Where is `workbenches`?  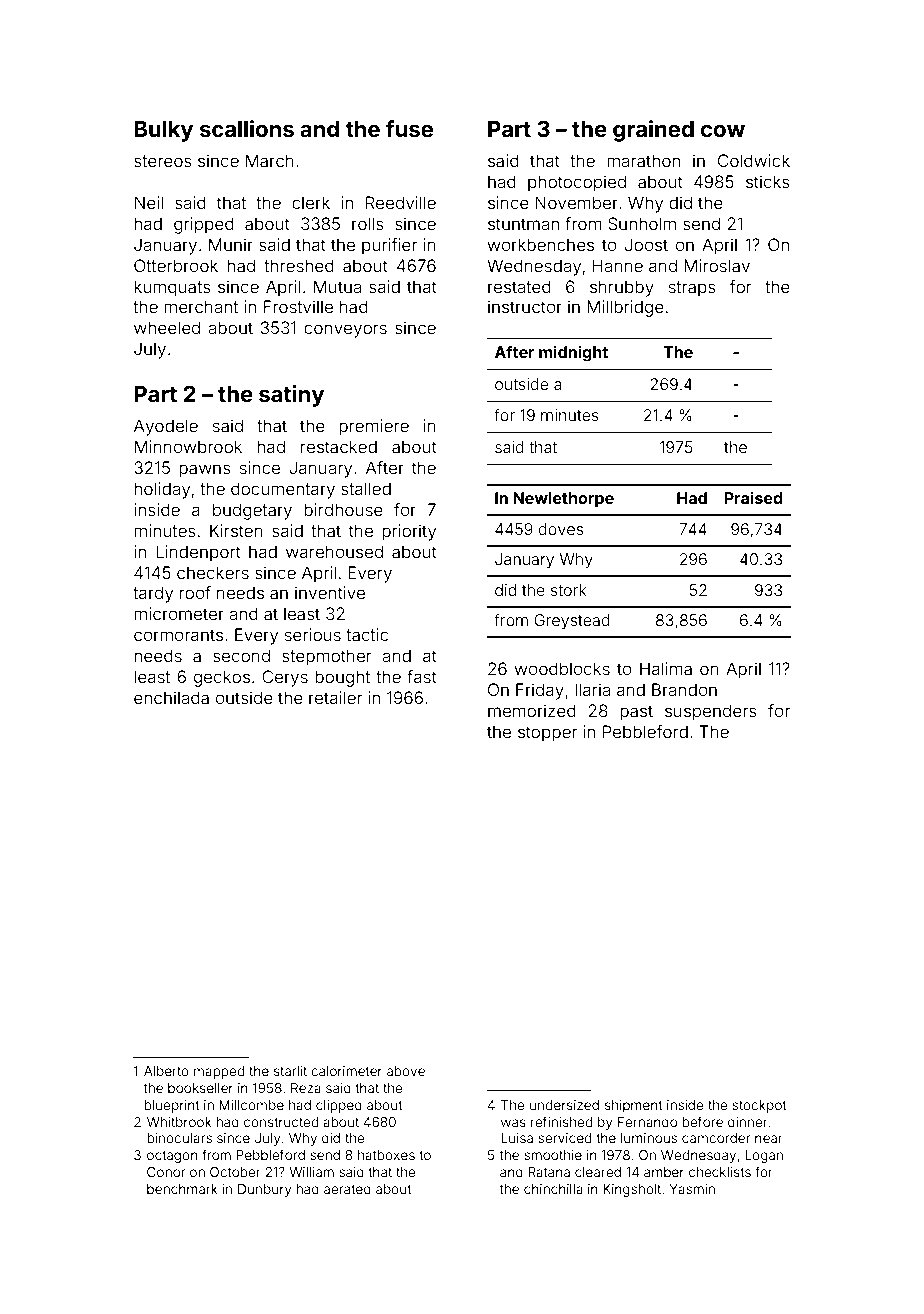
workbenches is located at coordinates (541, 244).
